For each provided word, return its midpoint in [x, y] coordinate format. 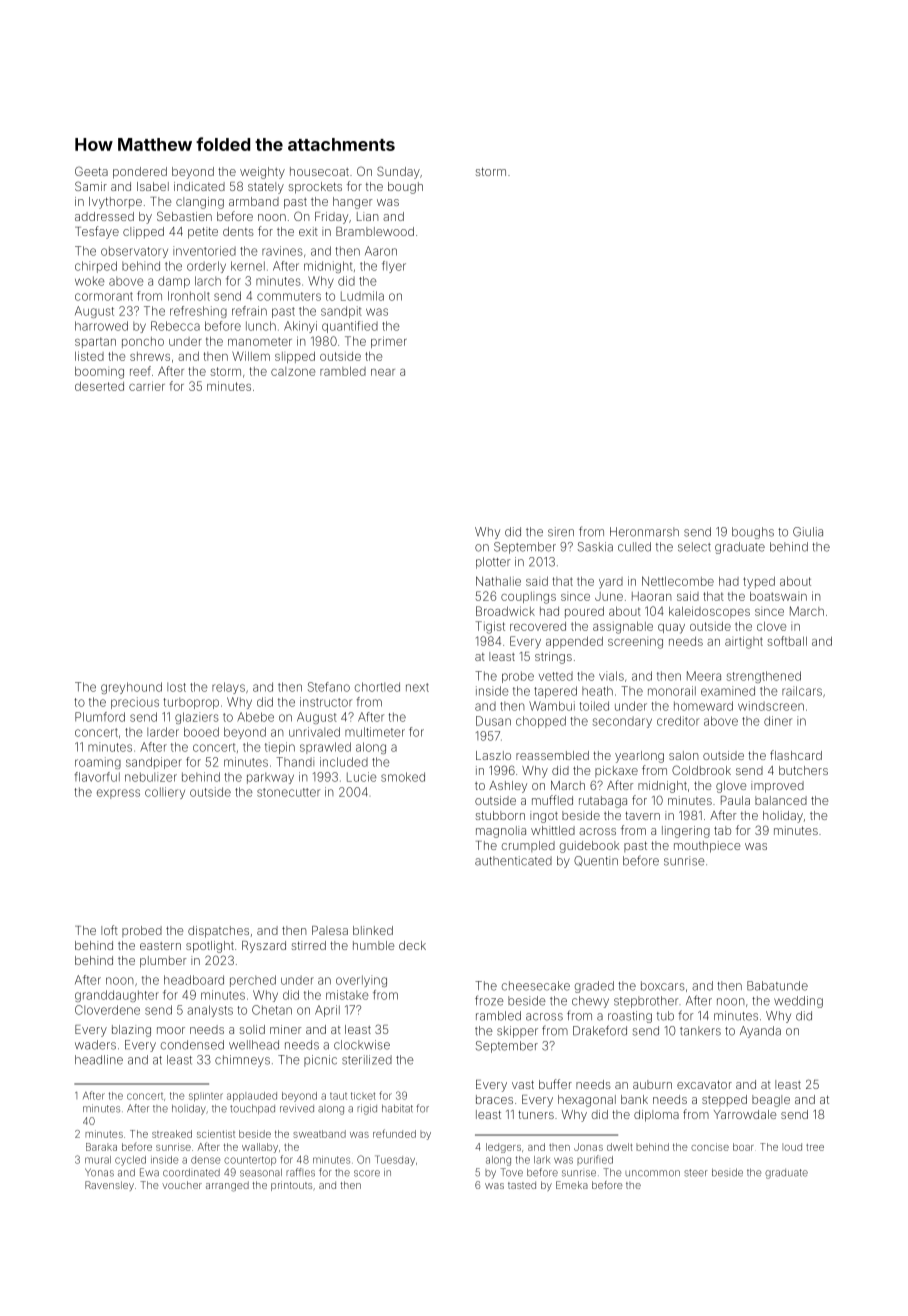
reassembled [552, 755]
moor [171, 1030]
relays [228, 688]
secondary [622, 722]
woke [90, 281]
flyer [394, 267]
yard [611, 583]
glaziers [197, 718]
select [694, 547]
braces [494, 1099]
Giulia [808, 532]
